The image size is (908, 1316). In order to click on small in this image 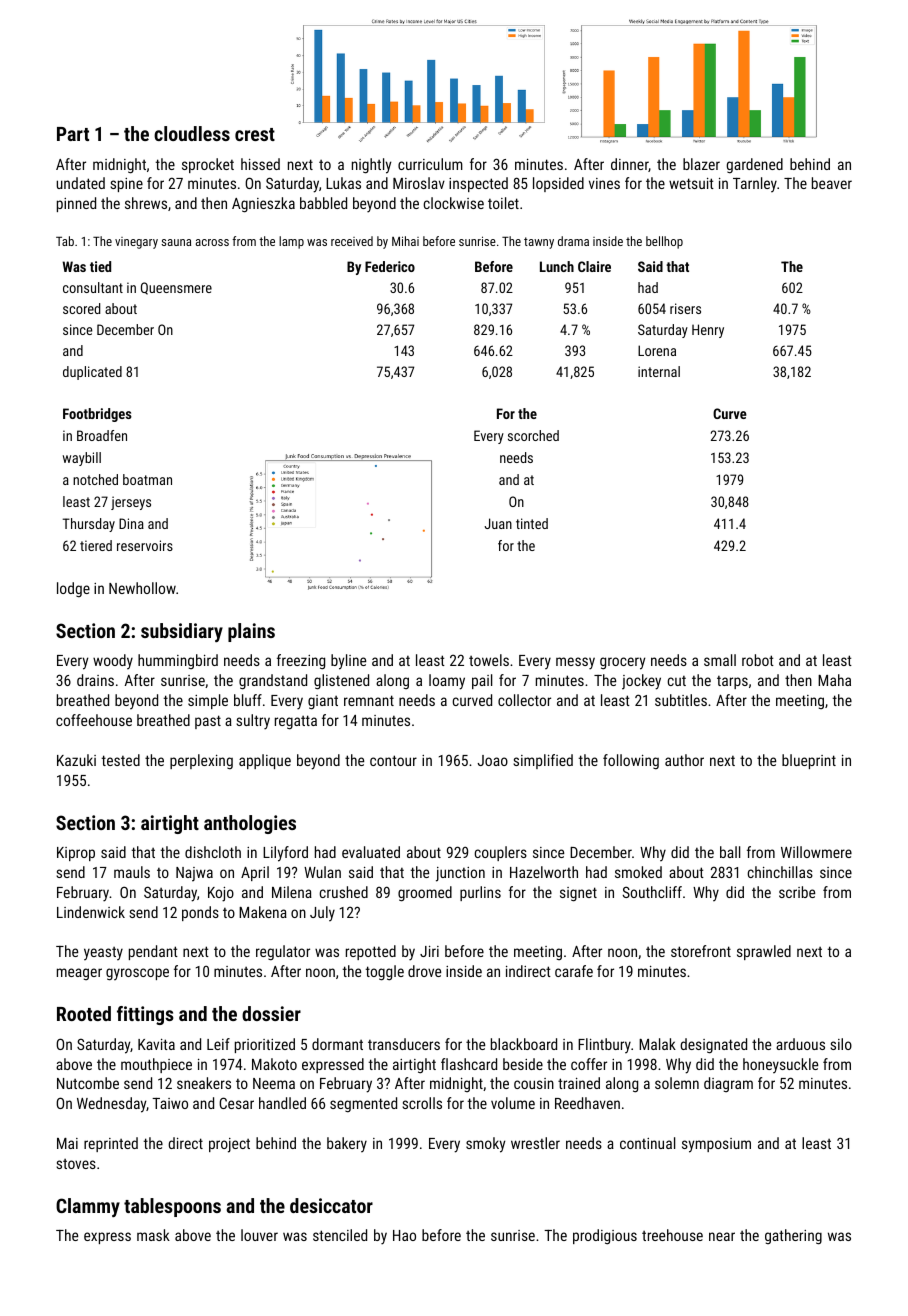, I will do `click(720, 660)`.
